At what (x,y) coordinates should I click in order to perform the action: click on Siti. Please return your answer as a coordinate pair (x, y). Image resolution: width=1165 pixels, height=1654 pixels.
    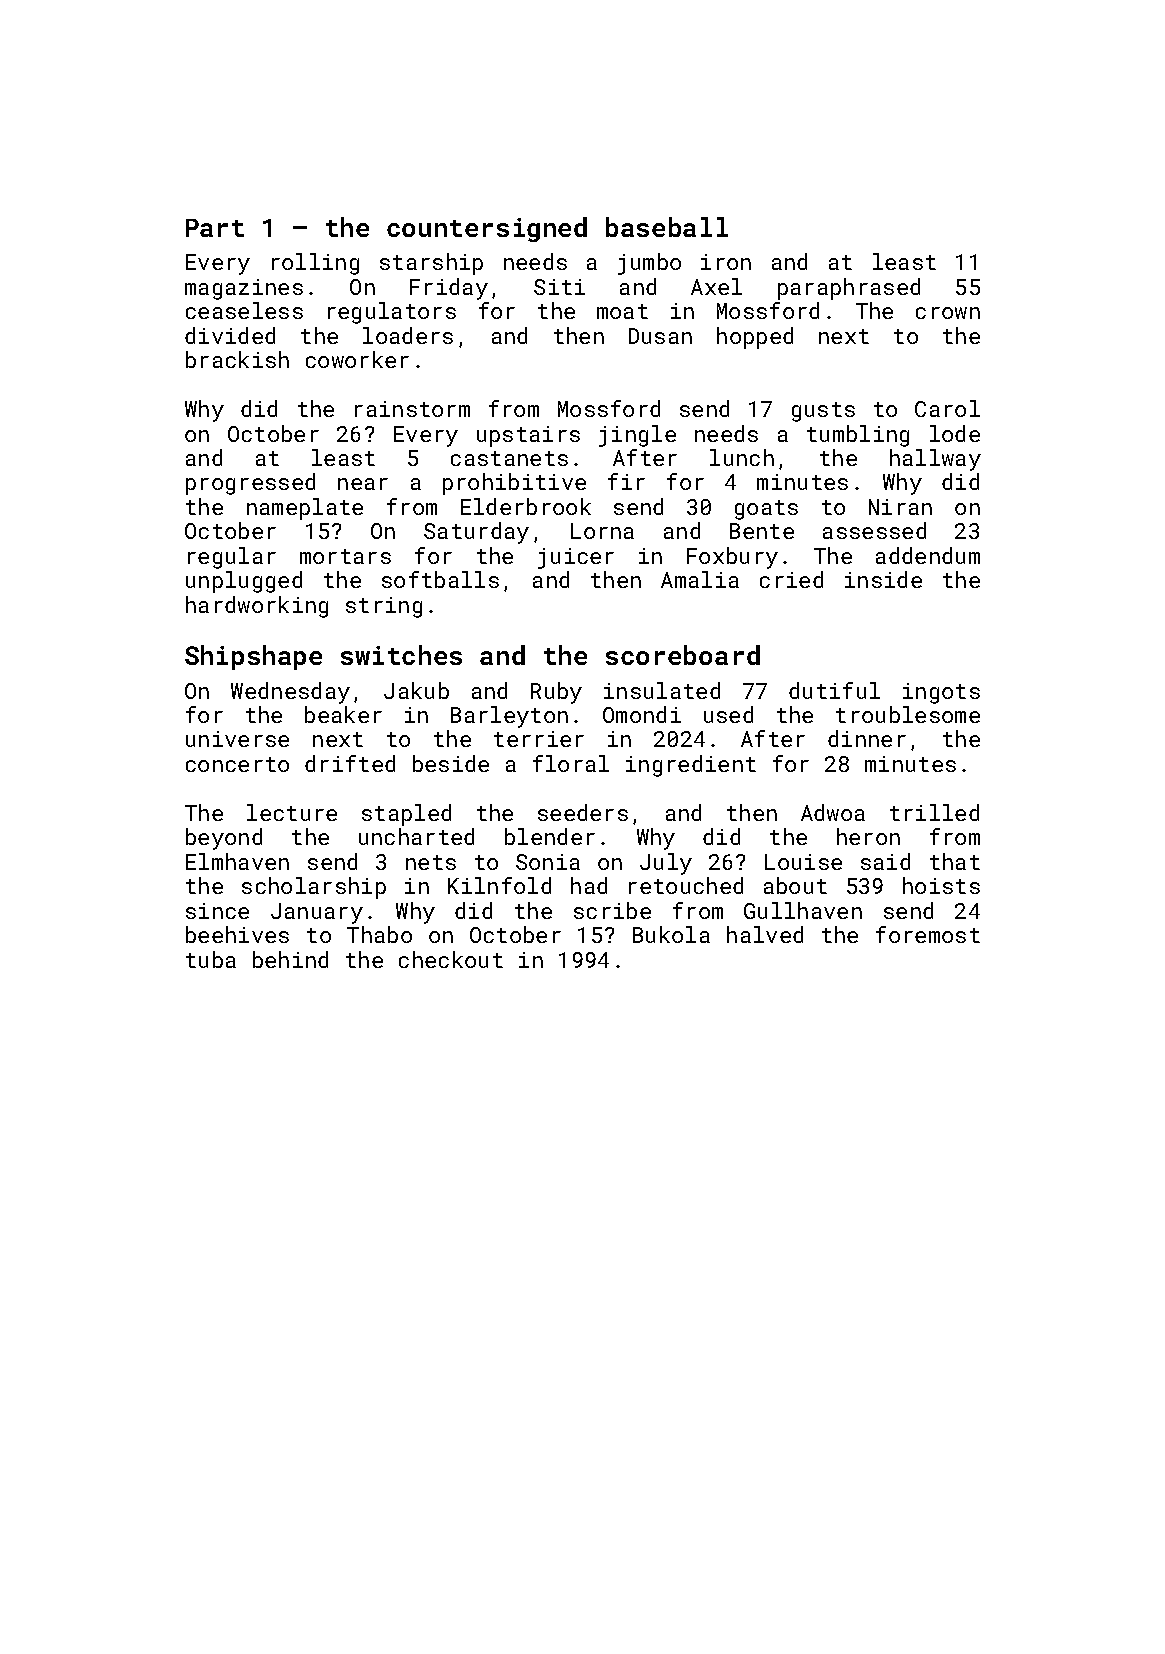
    Looking at the image, I should click on (559, 287).
